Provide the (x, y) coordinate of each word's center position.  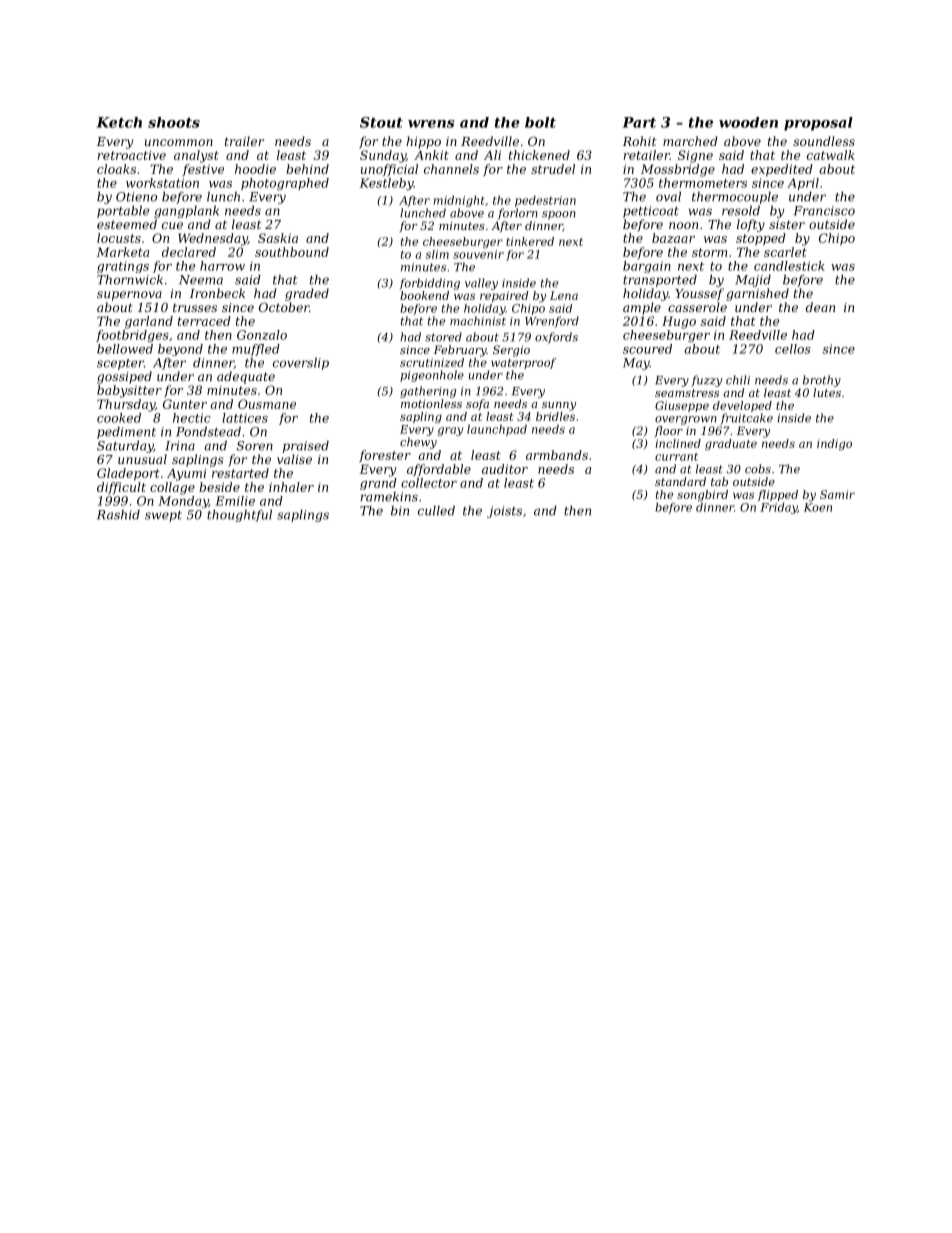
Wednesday (213, 239)
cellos (793, 349)
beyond (180, 350)
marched (690, 141)
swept (163, 516)
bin (400, 511)
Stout (381, 122)
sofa (477, 405)
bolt (540, 122)
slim (437, 254)
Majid (753, 281)
